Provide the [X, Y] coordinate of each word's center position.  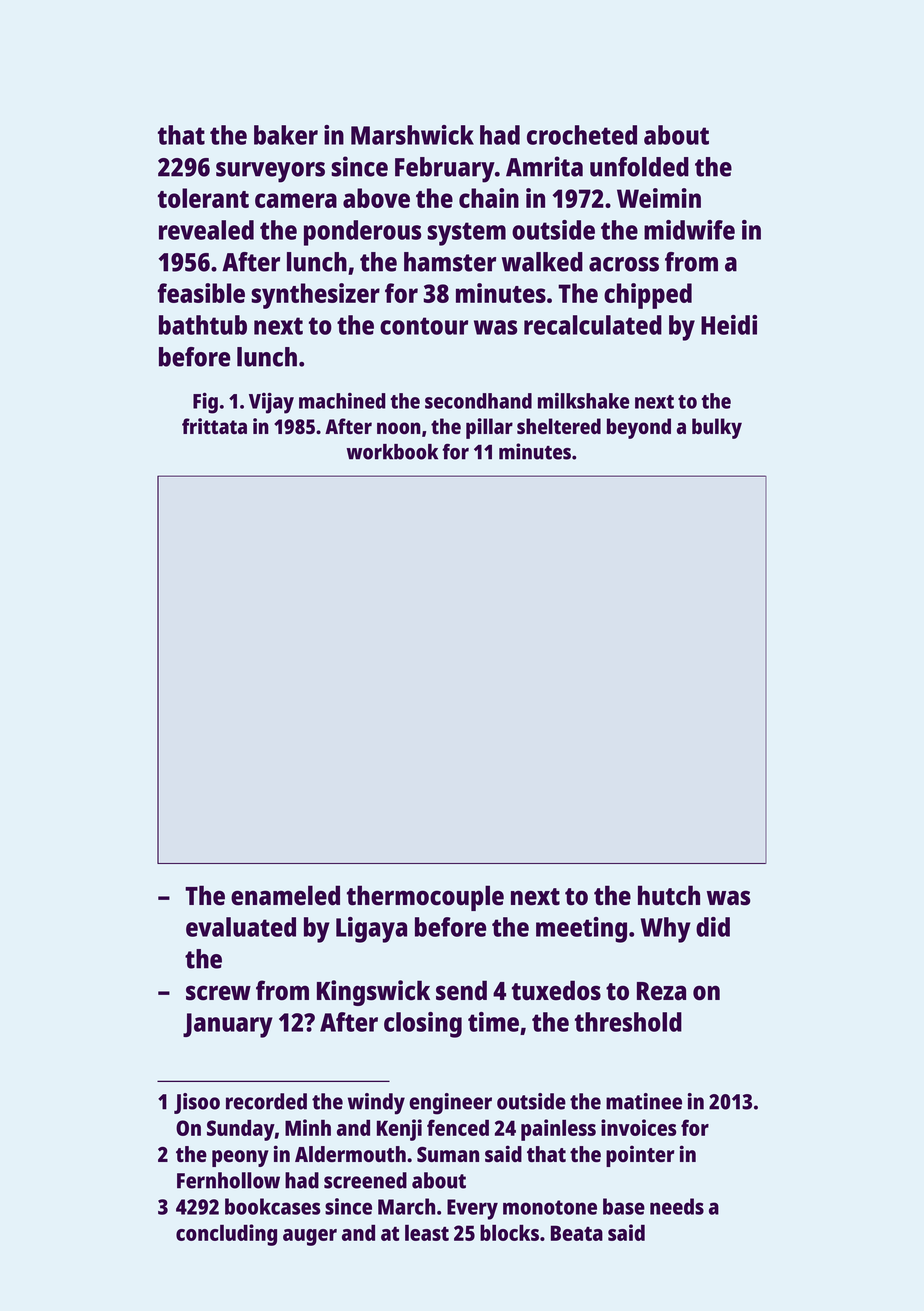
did [713, 927]
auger [310, 1237]
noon [399, 428]
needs [677, 1206]
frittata [214, 426]
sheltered [559, 426]
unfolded [639, 167]
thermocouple [425, 898]
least [427, 1233]
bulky [717, 428]
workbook [392, 452]
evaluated [241, 927]
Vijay [271, 403]
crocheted [582, 135]
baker [286, 135]
